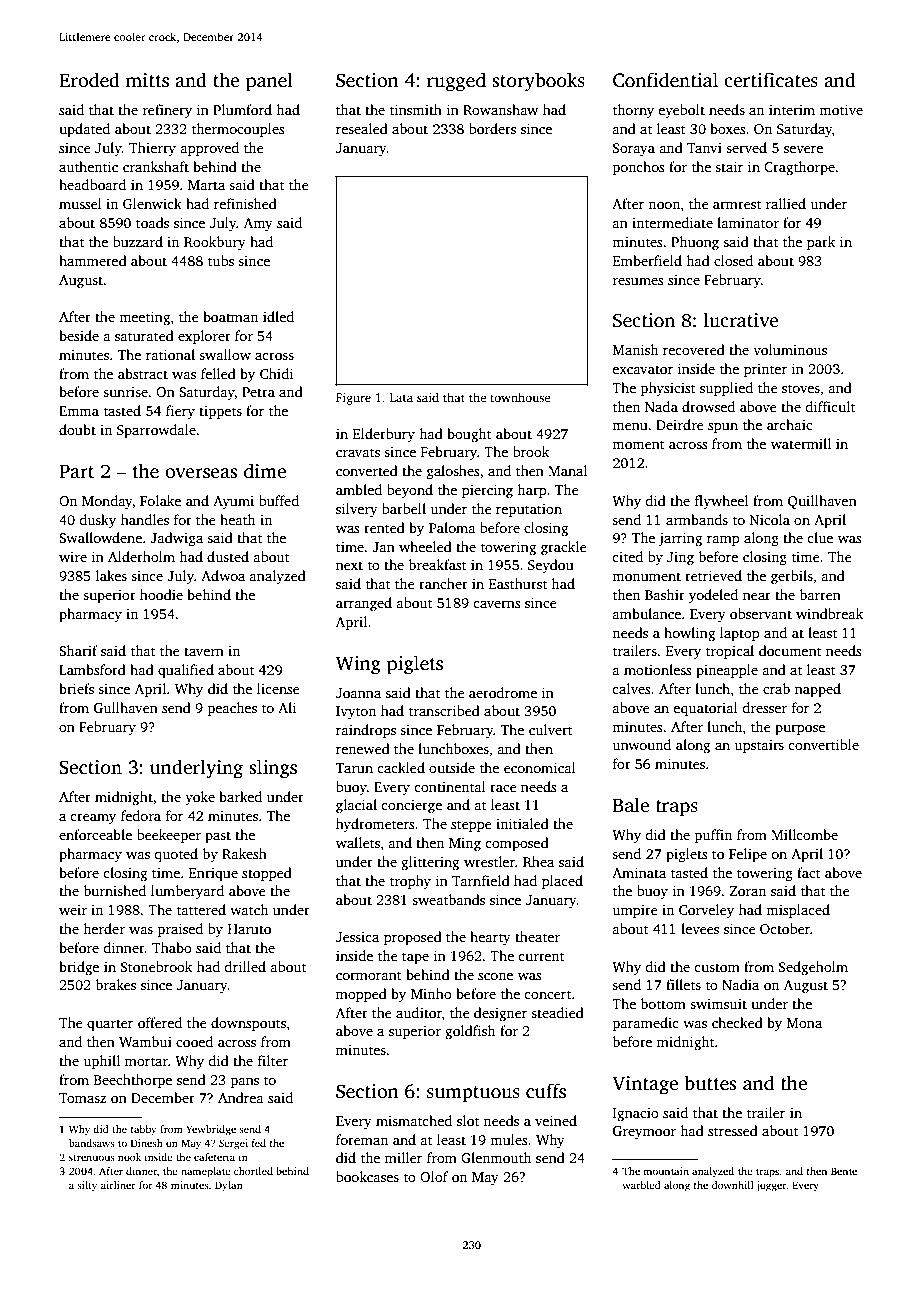 The width and height of the screenshot is (924, 1308). What do you see at coordinates (520, 397) in the screenshot?
I see `townhouse` at bounding box center [520, 397].
